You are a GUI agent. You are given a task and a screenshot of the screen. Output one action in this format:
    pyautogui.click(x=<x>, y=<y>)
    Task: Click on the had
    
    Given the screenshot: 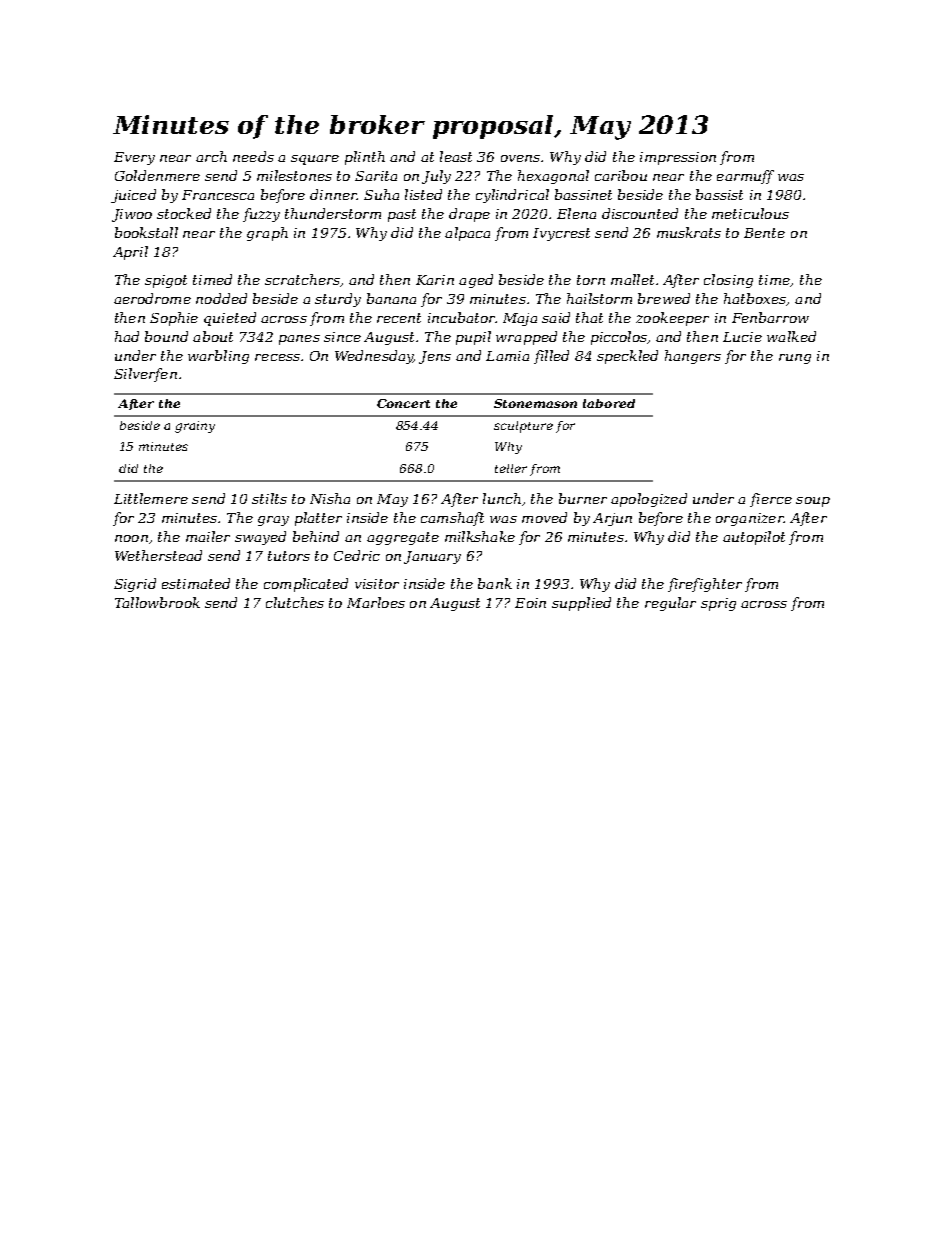 What is the action you would take?
    pyautogui.click(x=127, y=336)
